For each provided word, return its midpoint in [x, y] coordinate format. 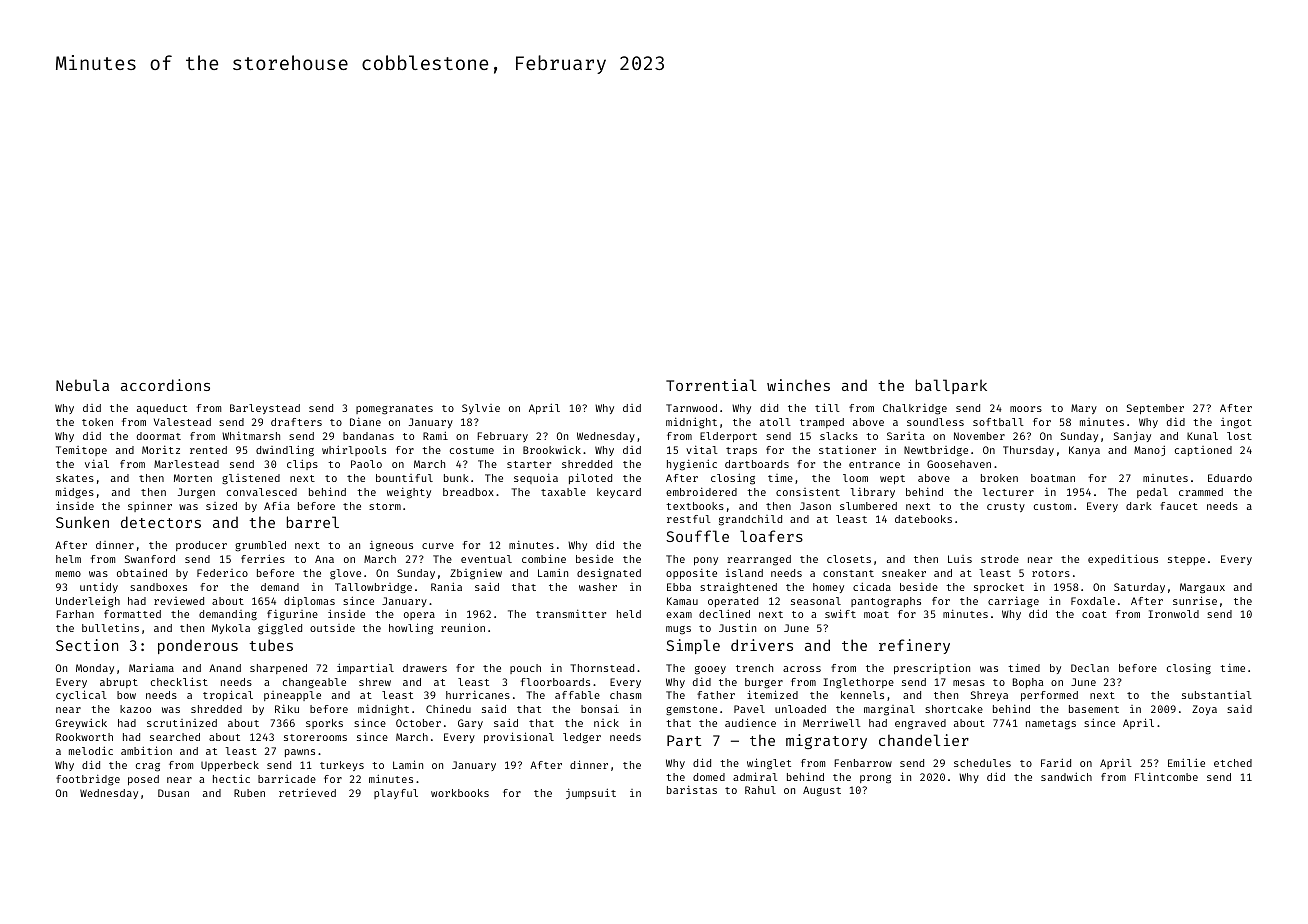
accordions [165, 385]
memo [68, 574]
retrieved [307, 793]
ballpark [951, 386]
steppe [1186, 560]
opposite [691, 574]
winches [798, 385]
